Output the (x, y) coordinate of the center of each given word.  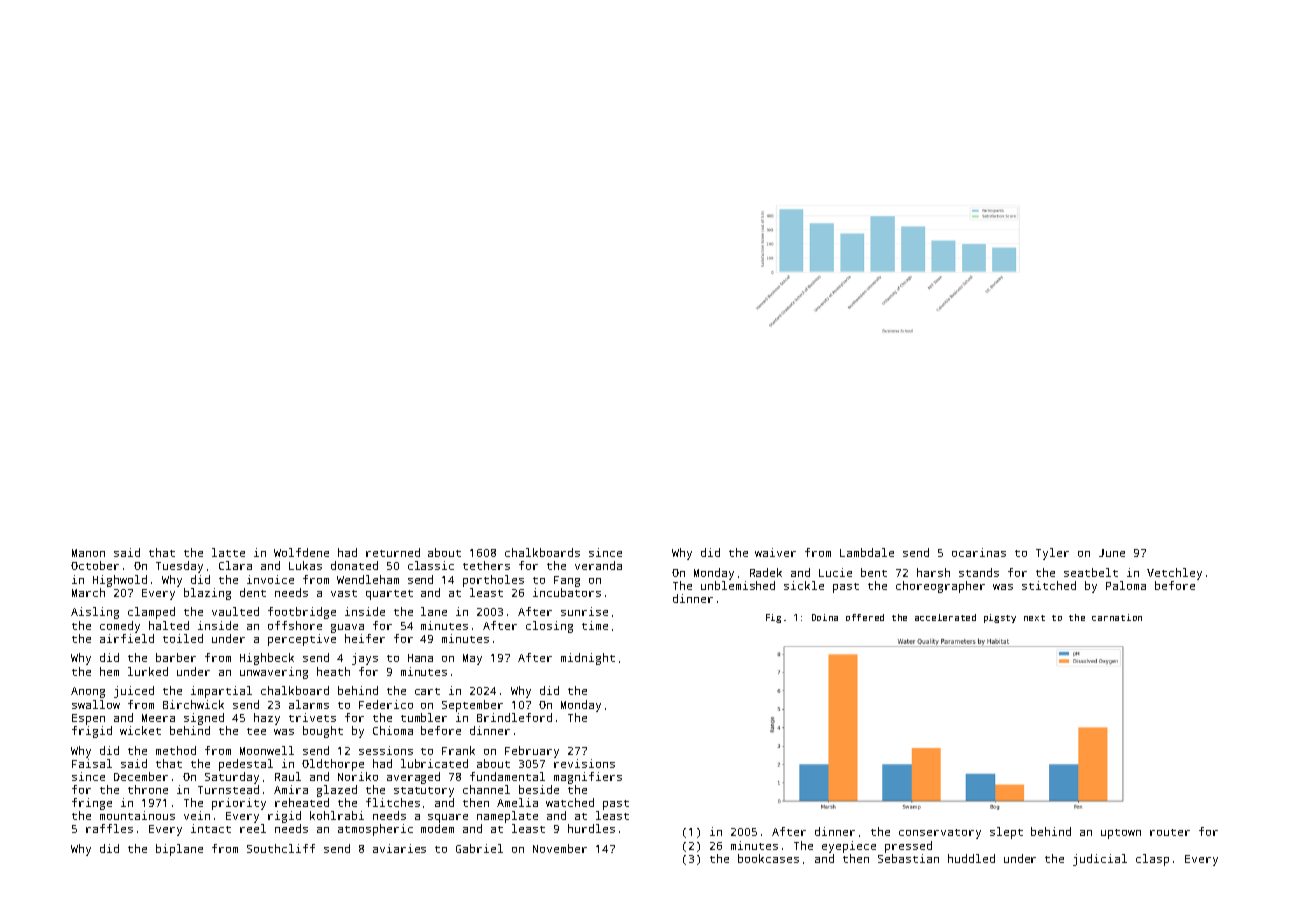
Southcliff (281, 848)
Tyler (1052, 554)
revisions (584, 763)
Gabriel (479, 848)
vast (344, 593)
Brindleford (514, 717)
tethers (486, 565)
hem (109, 671)
